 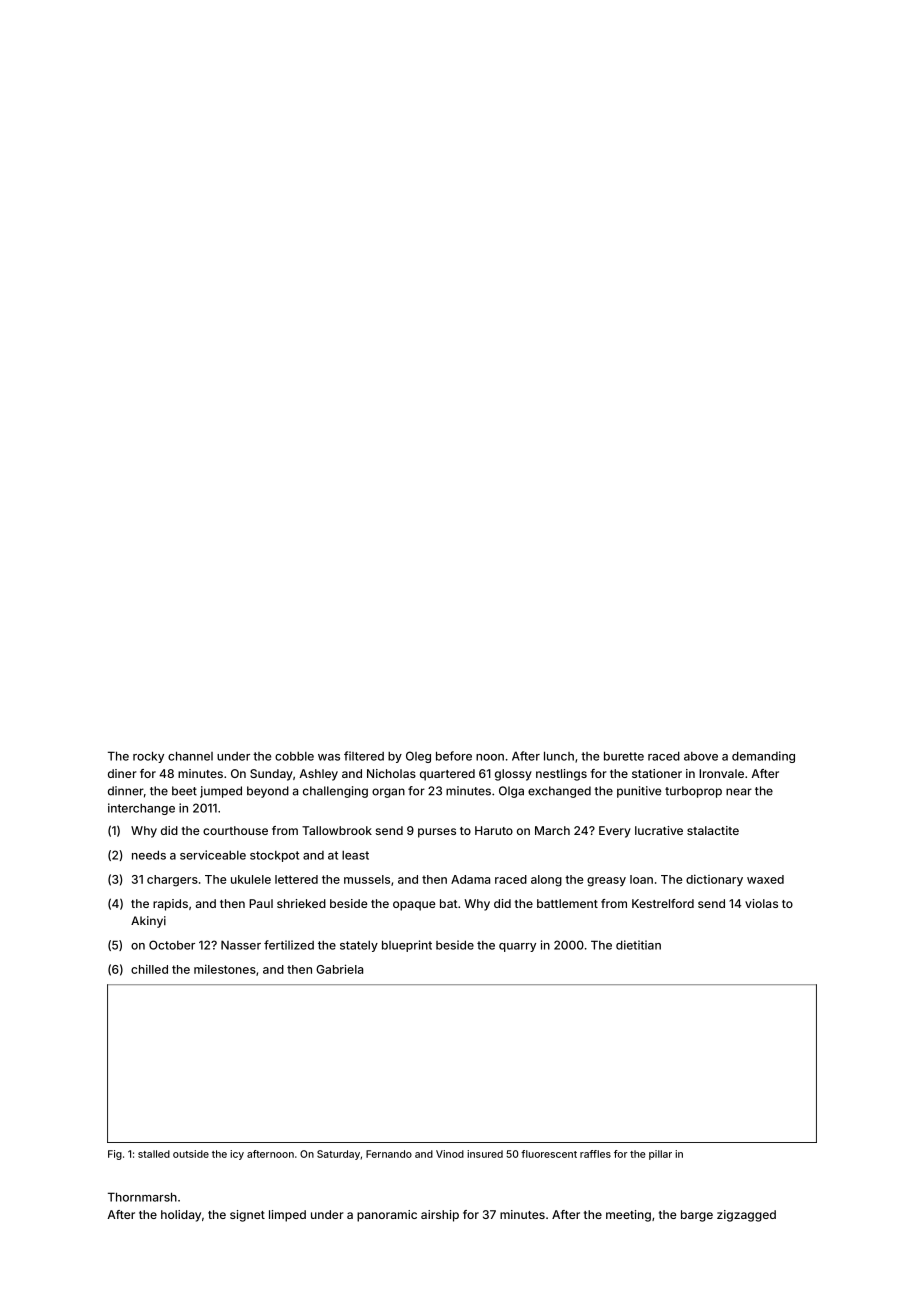 I want to click on Ashley, so click(x=318, y=775).
